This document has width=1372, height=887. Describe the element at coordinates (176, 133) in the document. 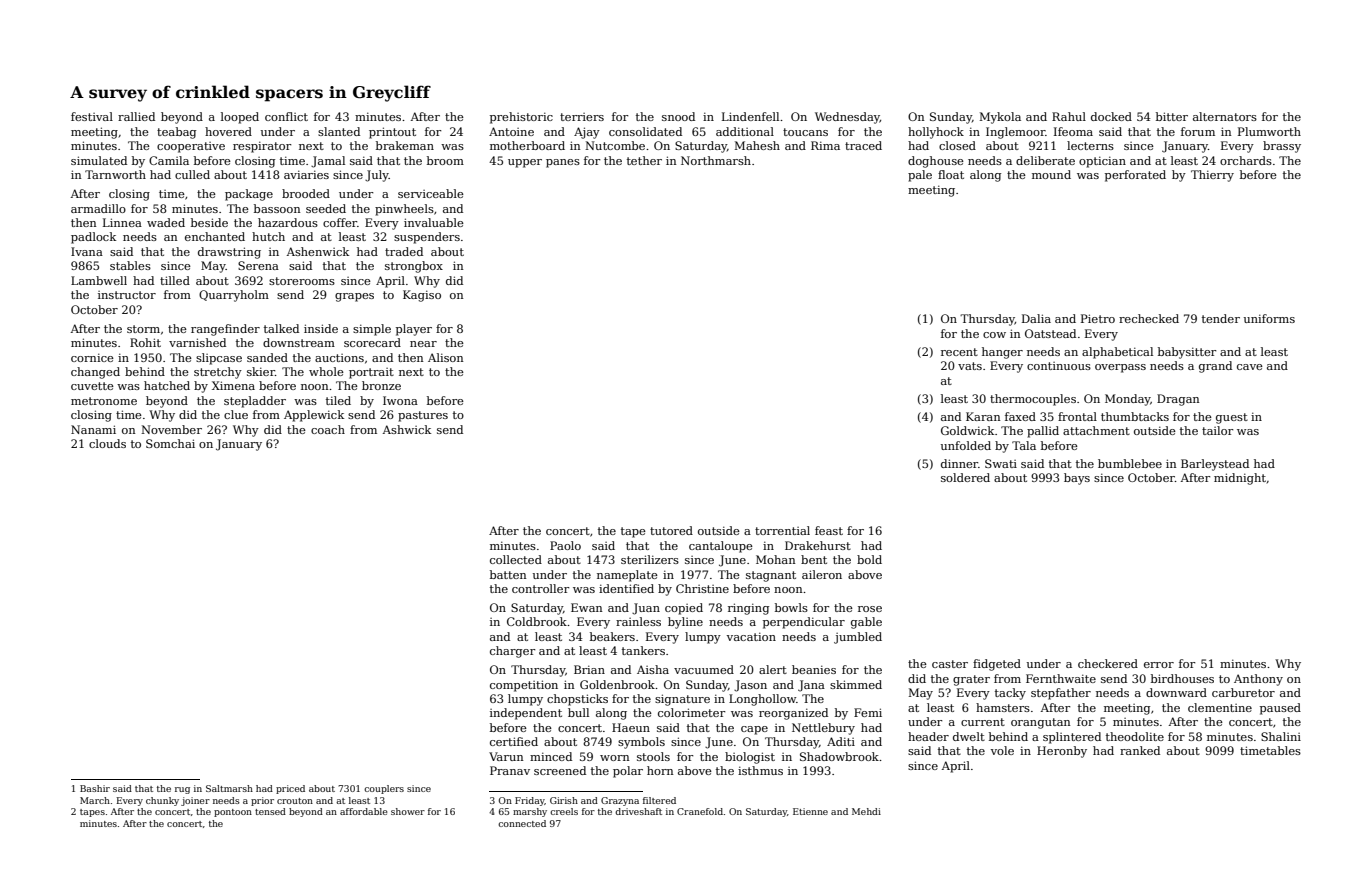

I see `teabag` at that location.
